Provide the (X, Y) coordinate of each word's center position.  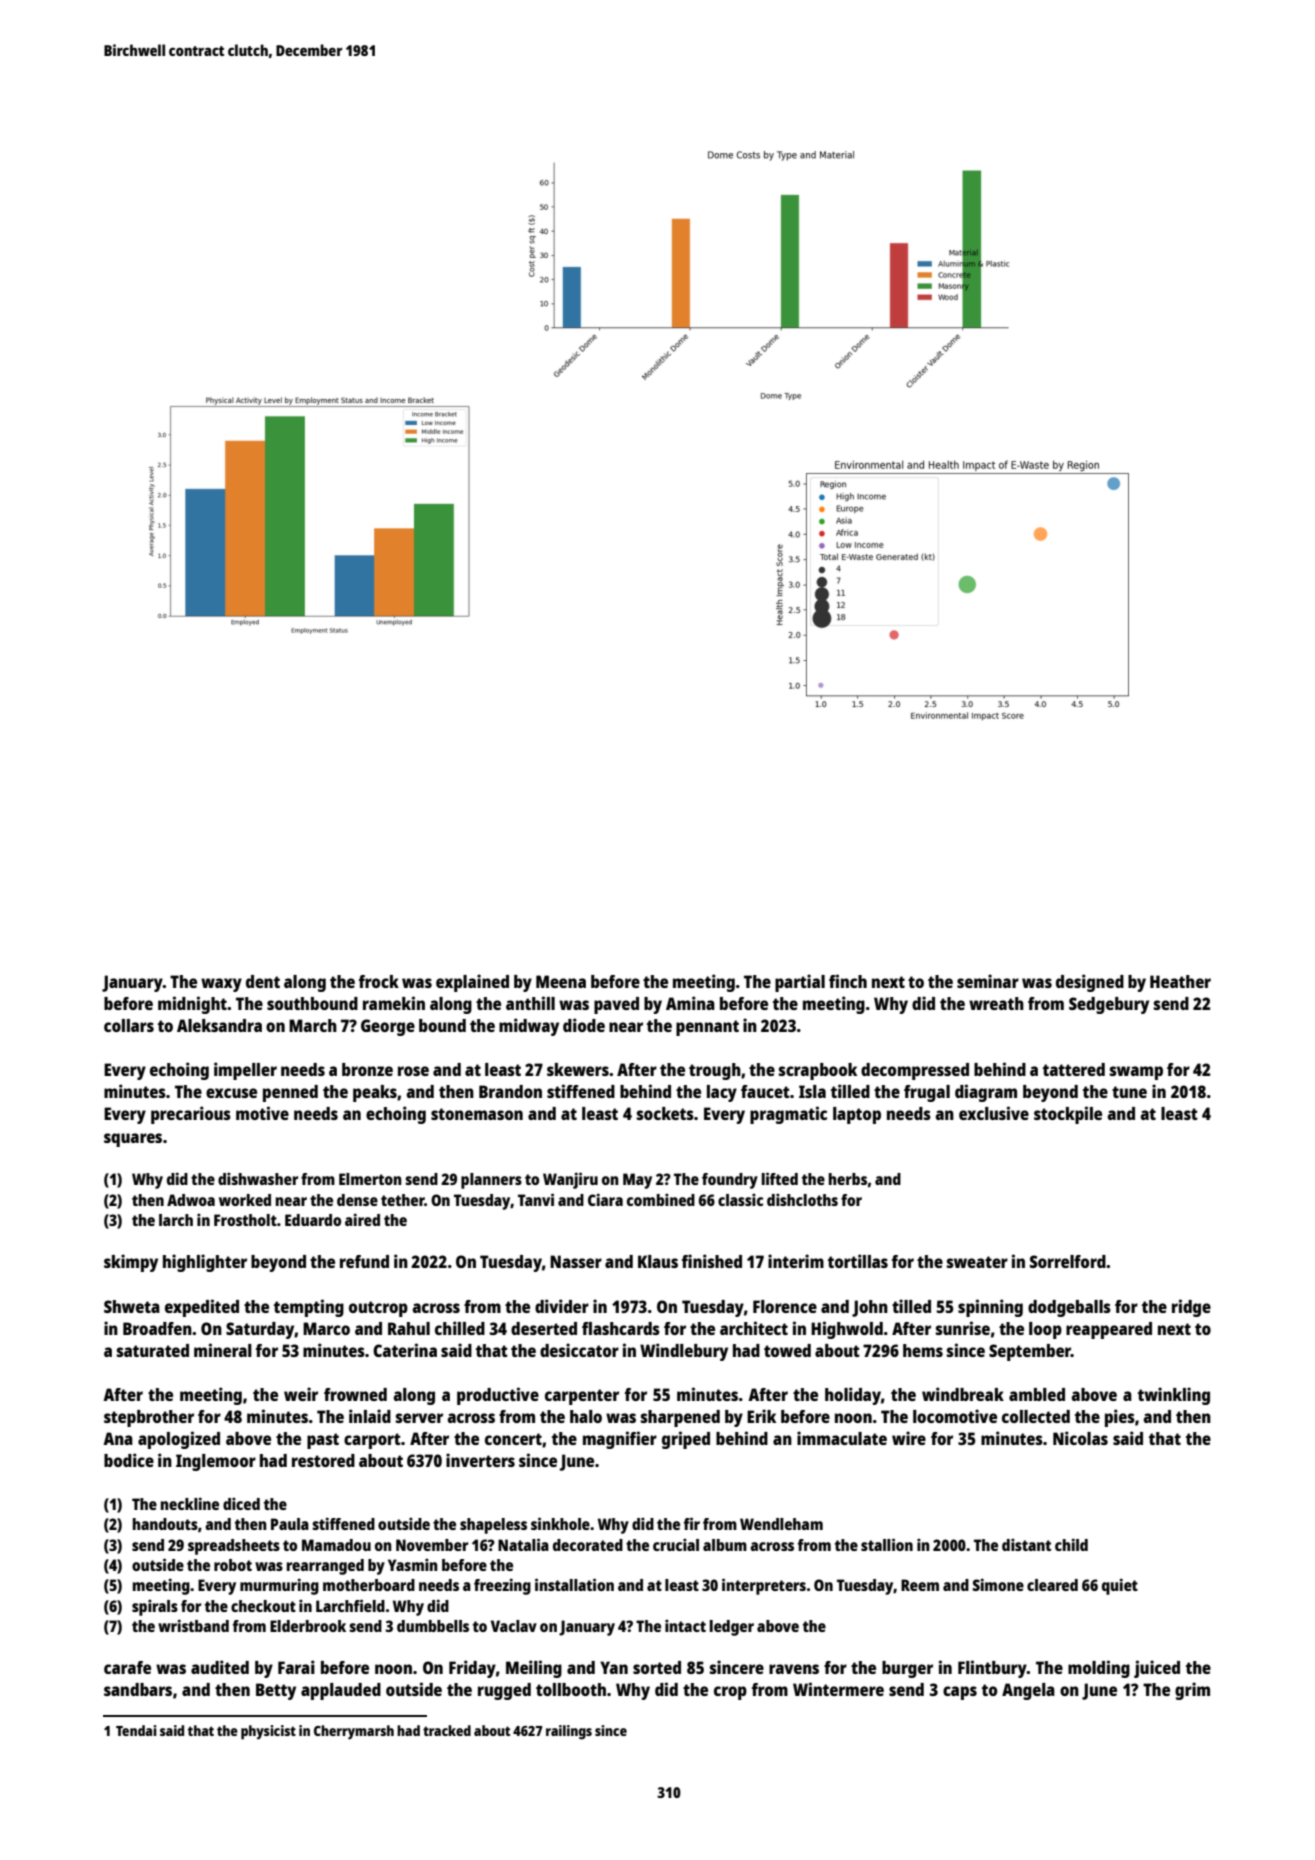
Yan (614, 1667)
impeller (245, 1071)
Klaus (658, 1261)
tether (403, 1200)
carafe (127, 1667)
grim (1192, 1691)
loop (1045, 1330)
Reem (920, 1585)
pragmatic (788, 1115)
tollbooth (571, 1689)
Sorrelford (1068, 1261)
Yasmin (413, 1565)
